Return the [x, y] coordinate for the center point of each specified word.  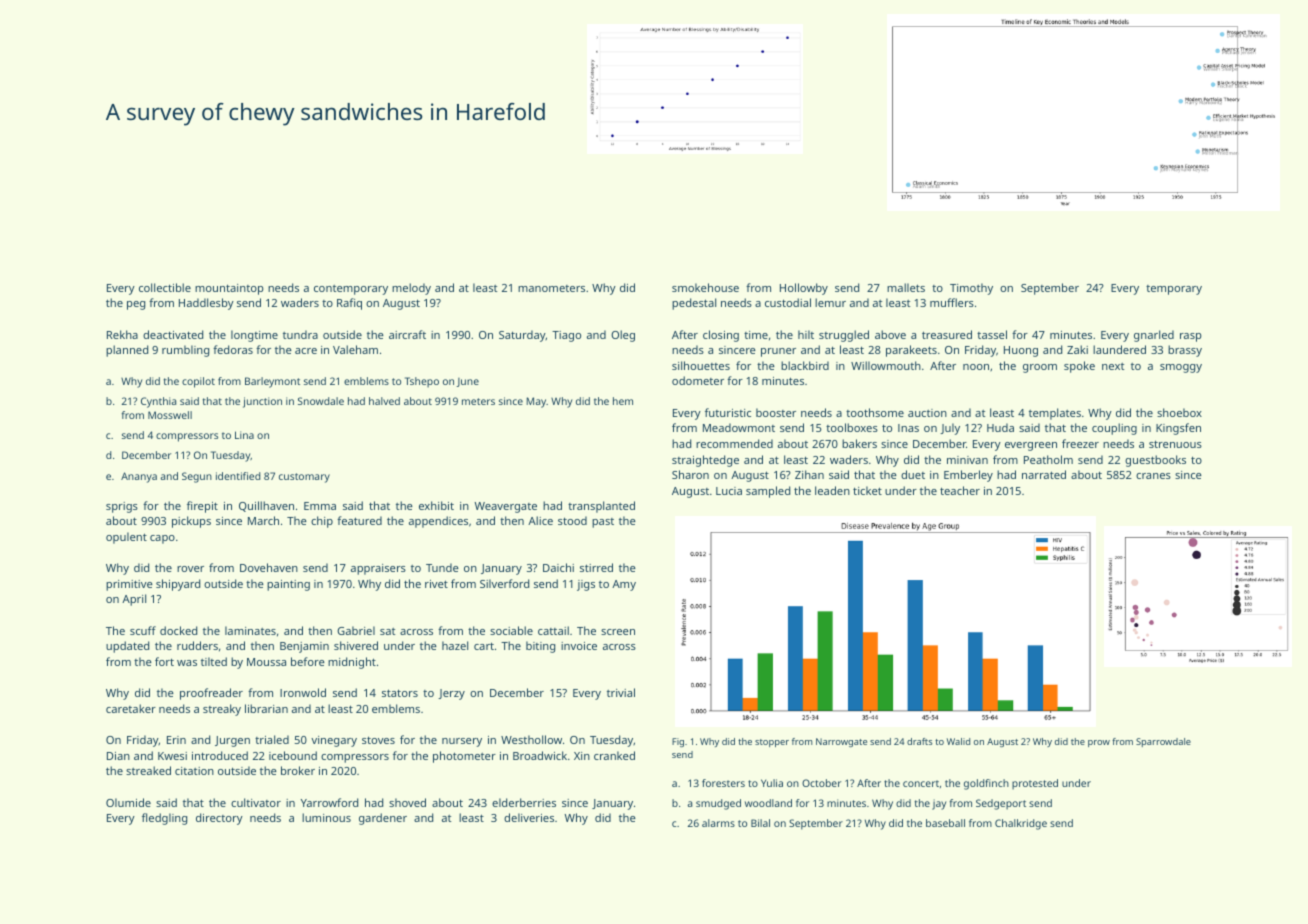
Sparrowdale [1163, 742]
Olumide [128, 802]
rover [190, 569]
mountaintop [229, 289]
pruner [778, 352]
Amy [624, 585]
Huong [1021, 351]
